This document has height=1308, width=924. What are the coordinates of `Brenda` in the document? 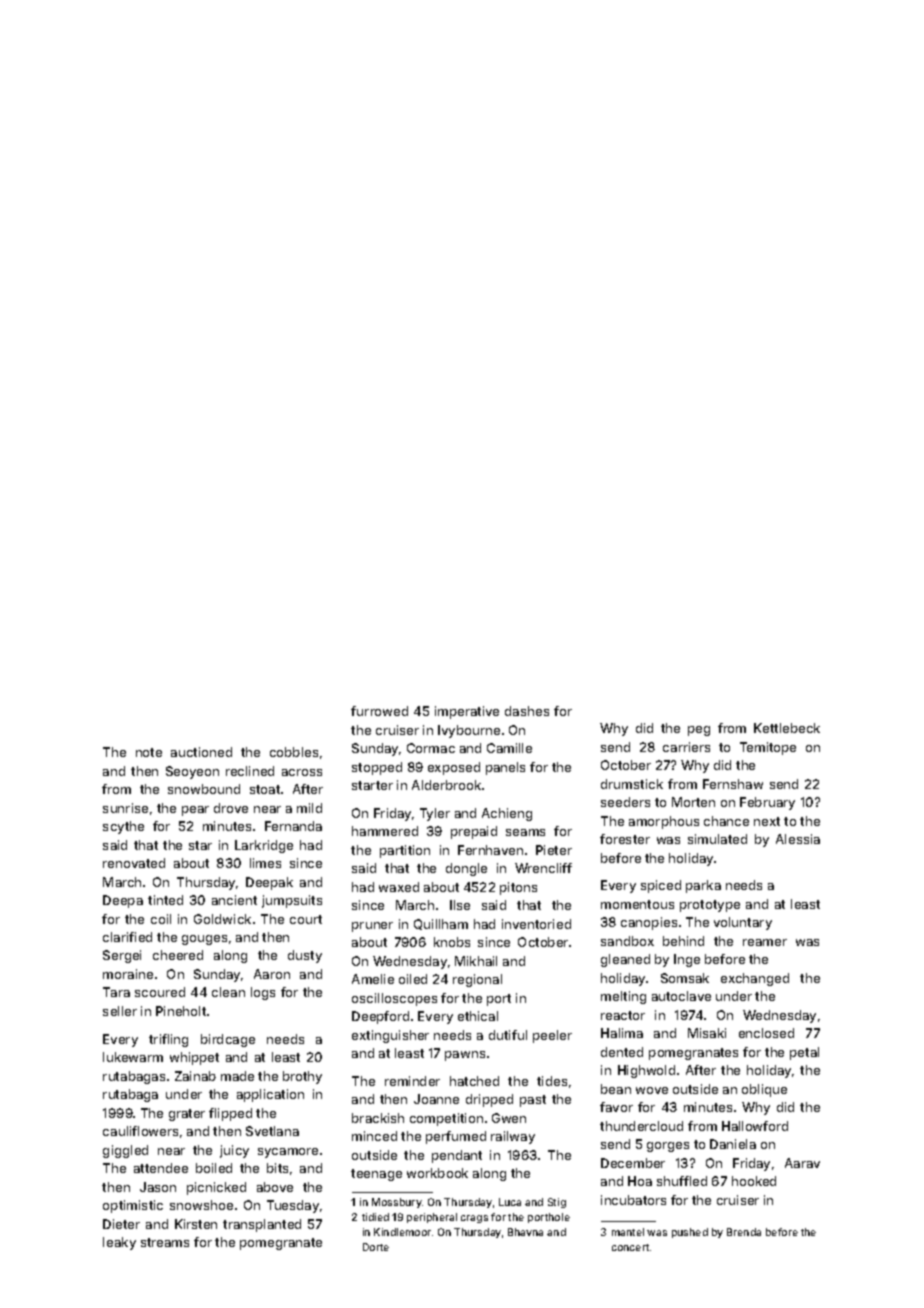 It's located at (744, 1232).
